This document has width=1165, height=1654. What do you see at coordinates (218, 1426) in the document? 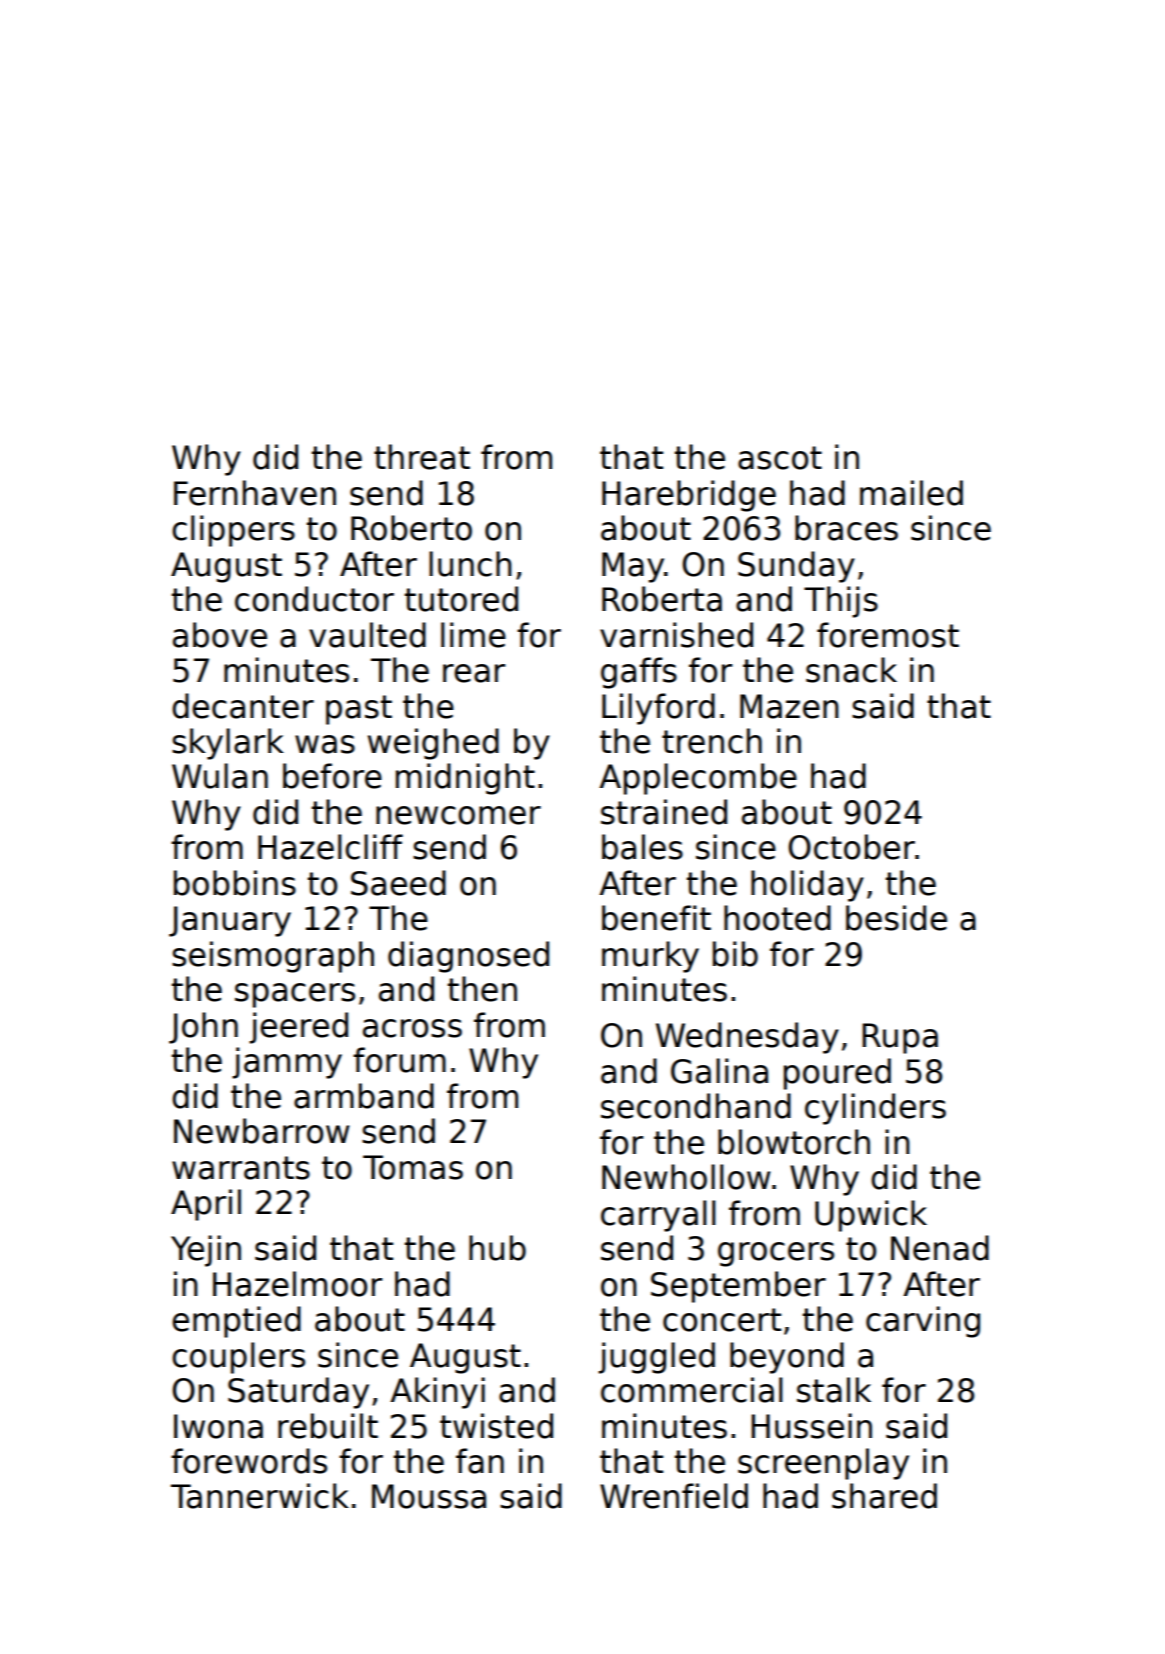
I see `Iwona` at bounding box center [218, 1426].
